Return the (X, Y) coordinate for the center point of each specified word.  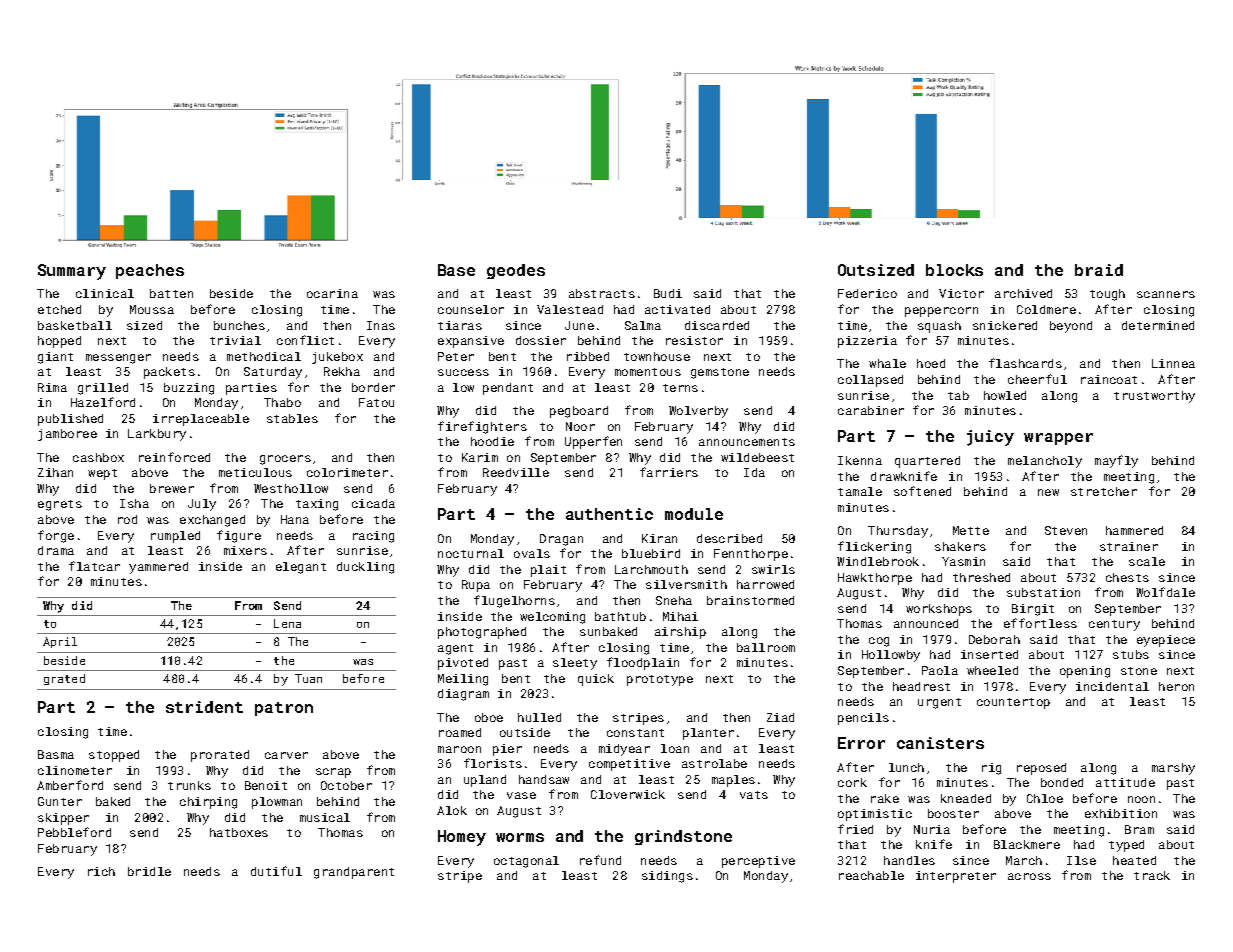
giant (55, 358)
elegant (301, 568)
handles (909, 860)
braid (1099, 270)
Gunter (60, 801)
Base (456, 270)
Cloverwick (628, 794)
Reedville (516, 472)
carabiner (871, 410)
